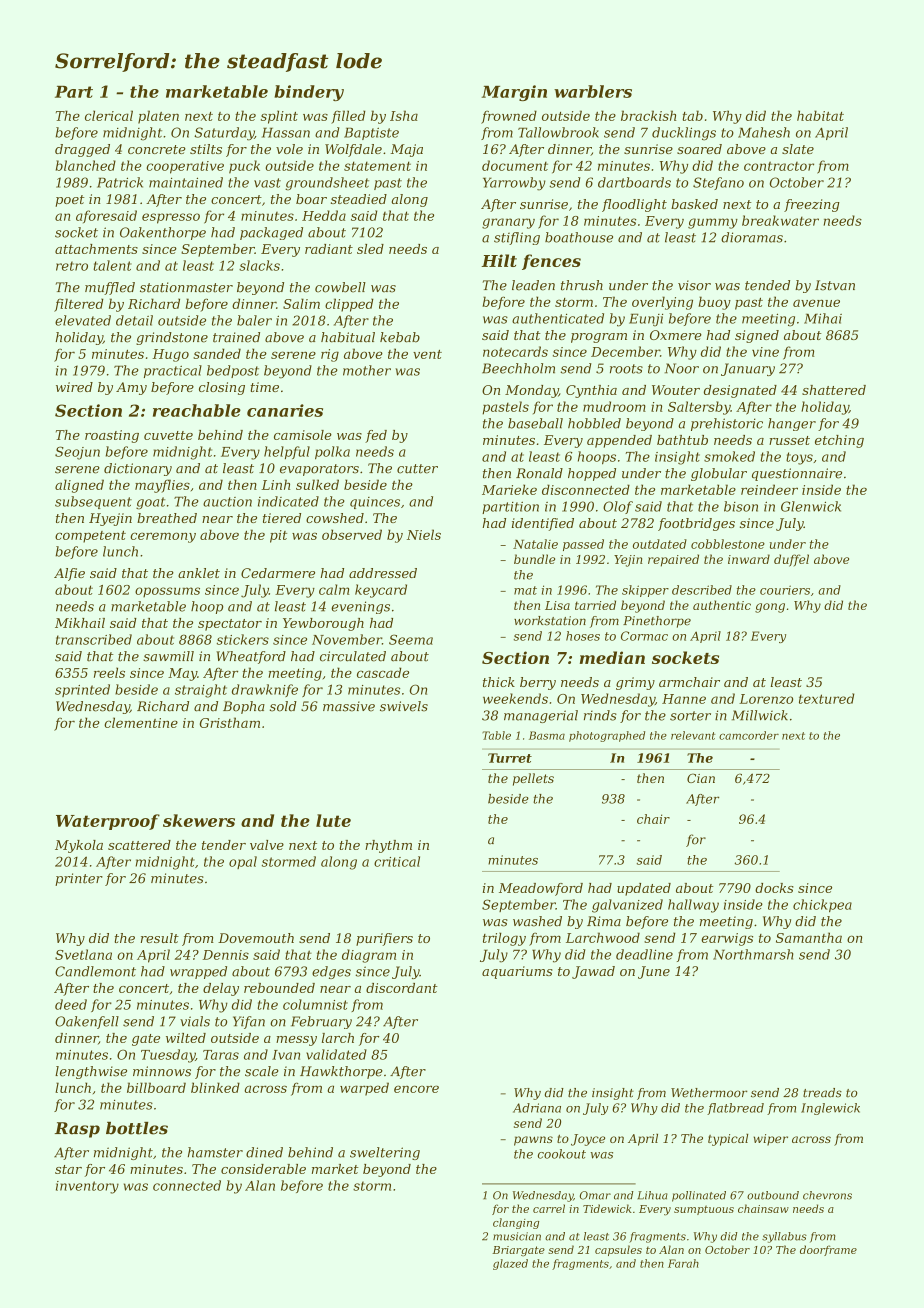  Describe the element at coordinates (340, 287) in the page. I see `cowbell` at that location.
